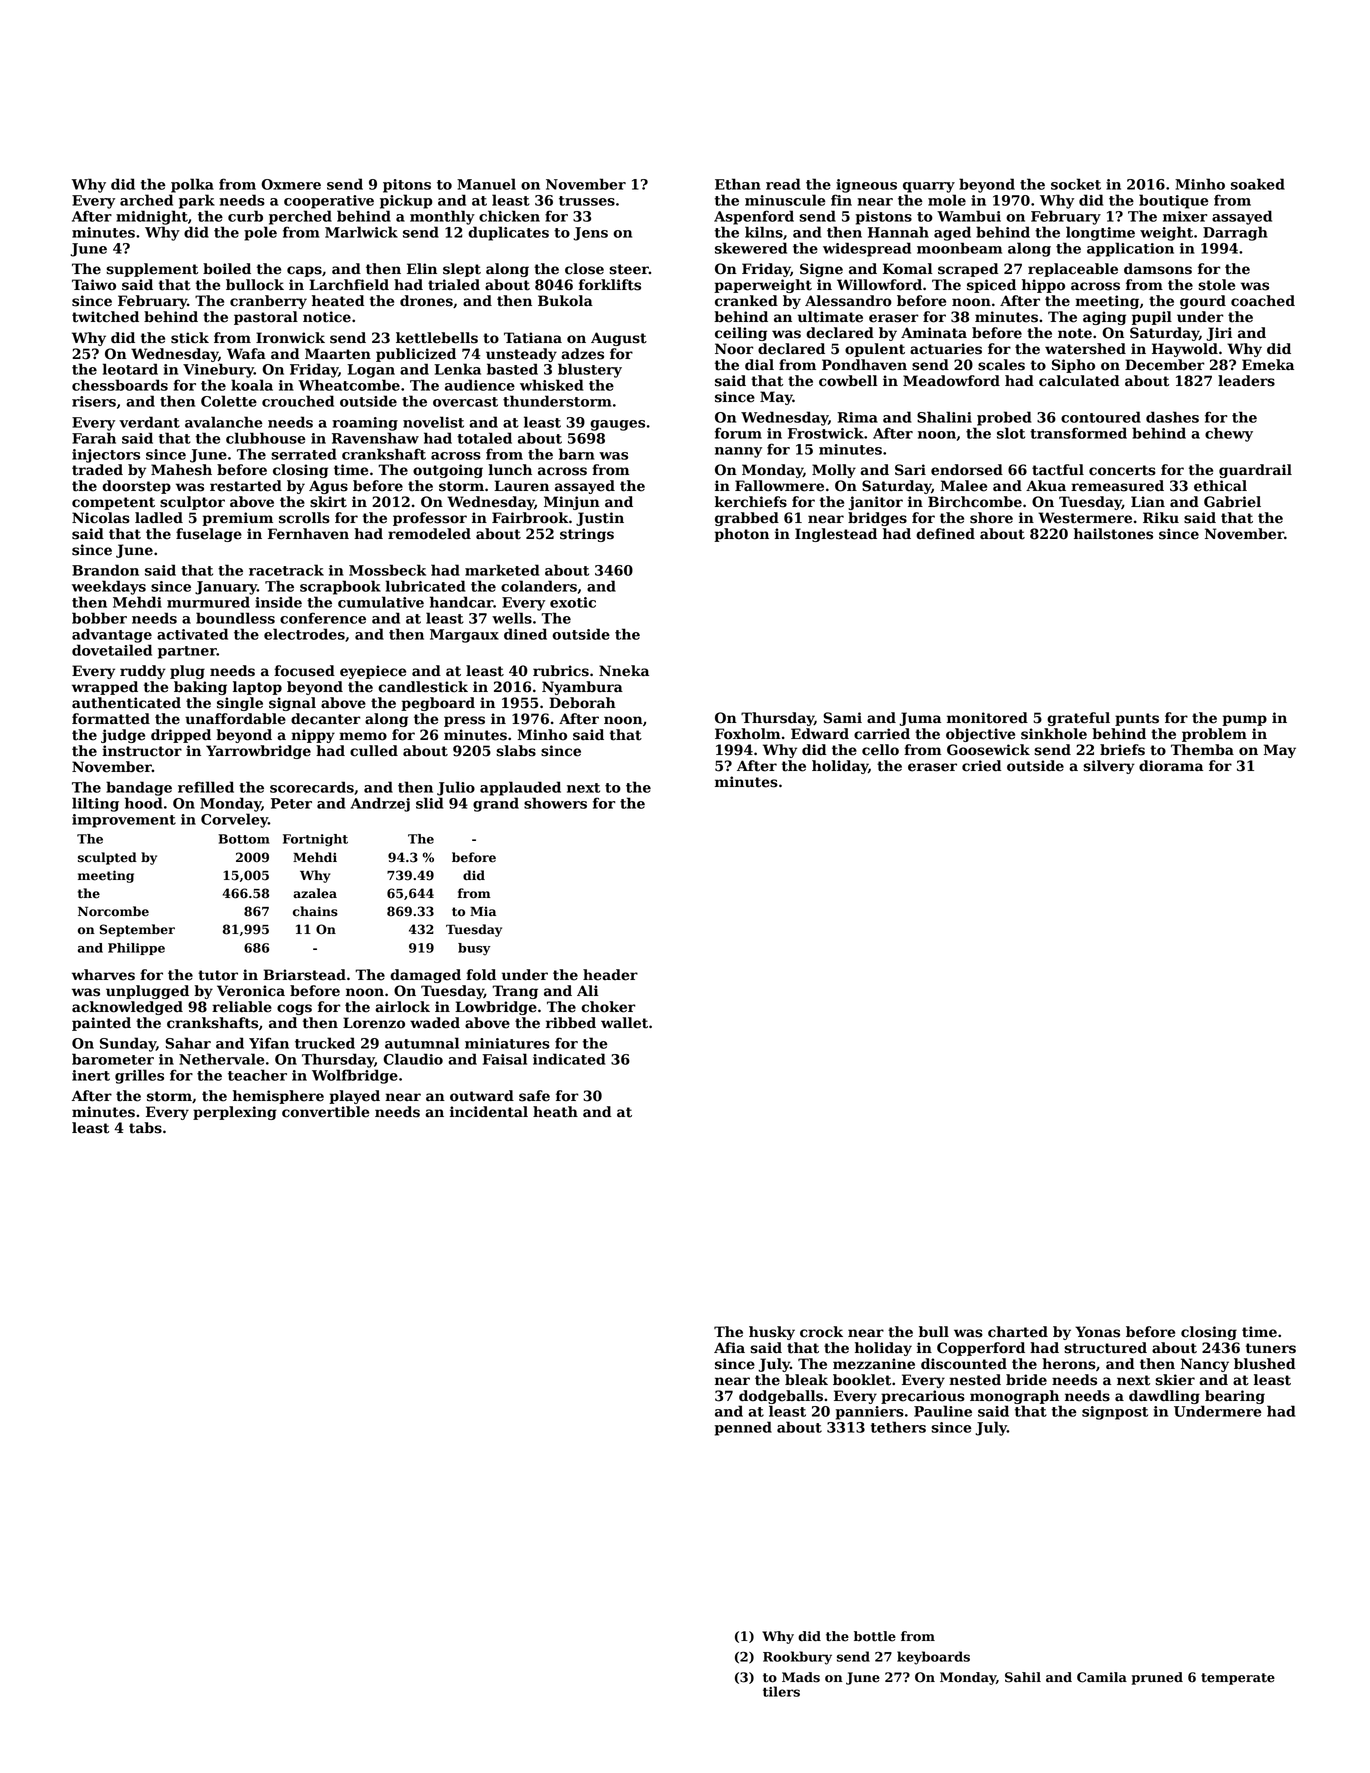  What do you see at coordinates (1238, 1679) in the screenshot?
I see `temperate` at bounding box center [1238, 1679].
